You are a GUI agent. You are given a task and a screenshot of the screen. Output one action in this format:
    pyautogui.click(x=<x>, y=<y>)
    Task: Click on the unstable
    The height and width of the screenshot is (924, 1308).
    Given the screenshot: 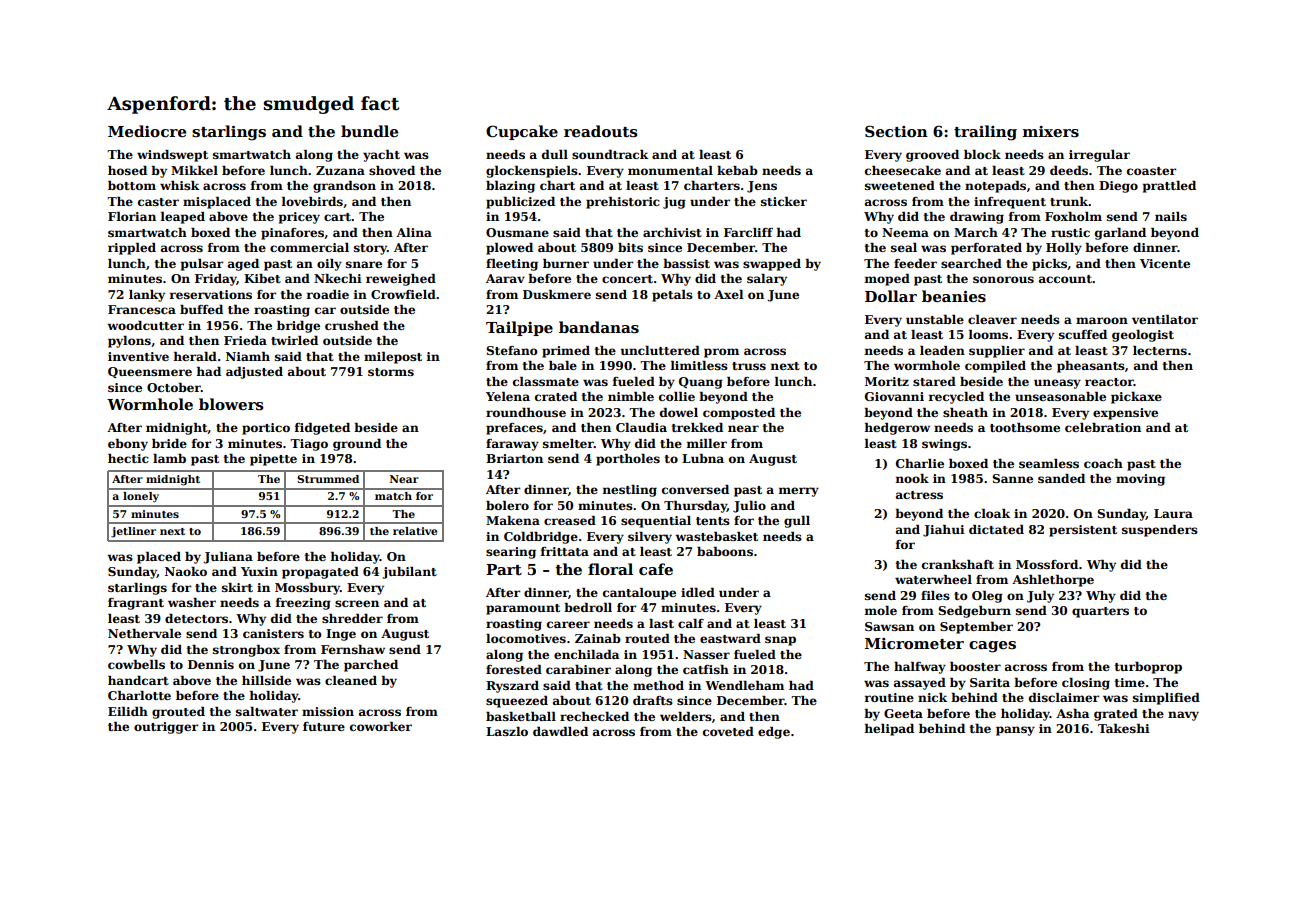 What is the action you would take?
    pyautogui.click(x=935, y=319)
